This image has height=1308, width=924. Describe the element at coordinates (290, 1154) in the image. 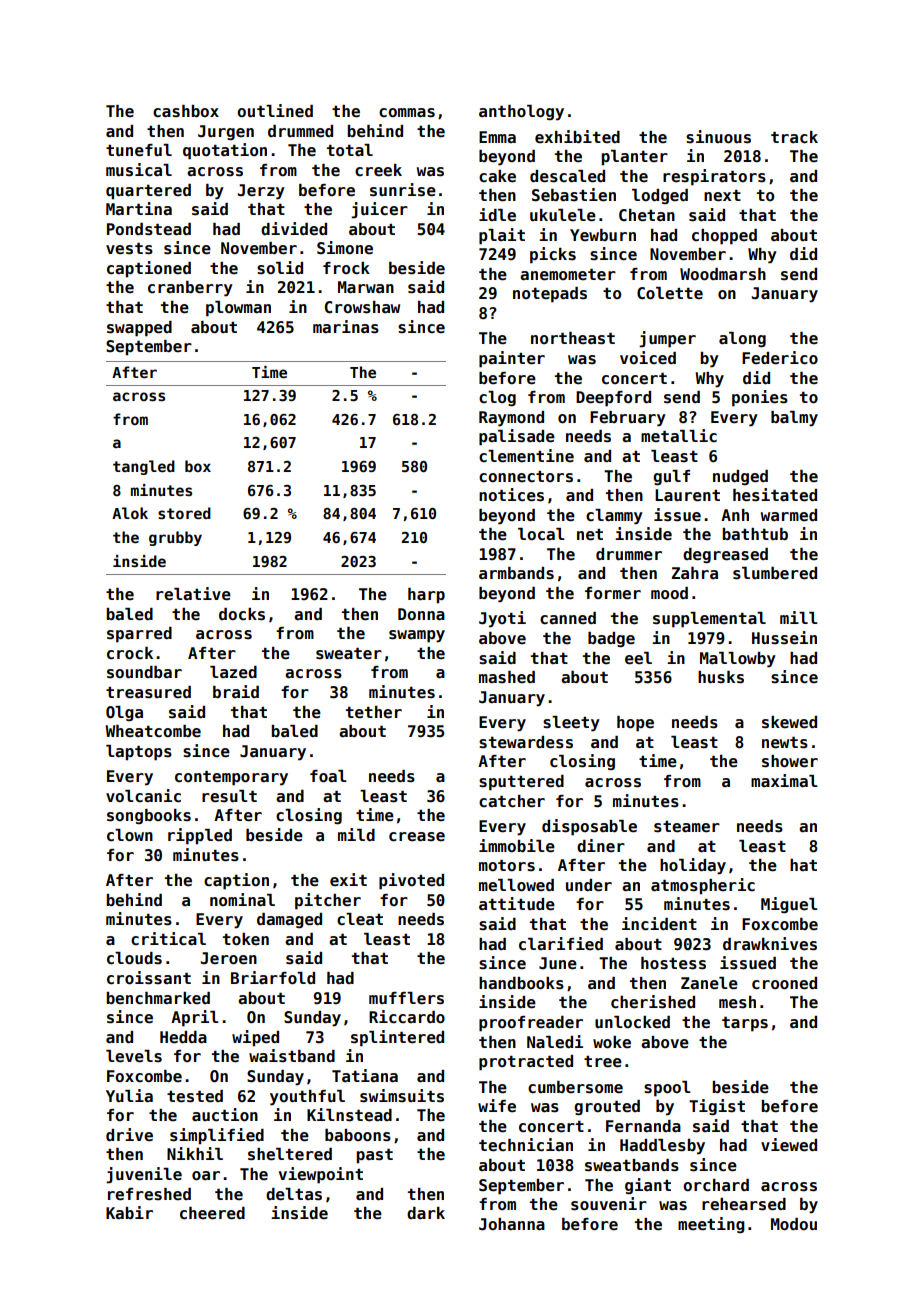

I see `sheltered` at that location.
